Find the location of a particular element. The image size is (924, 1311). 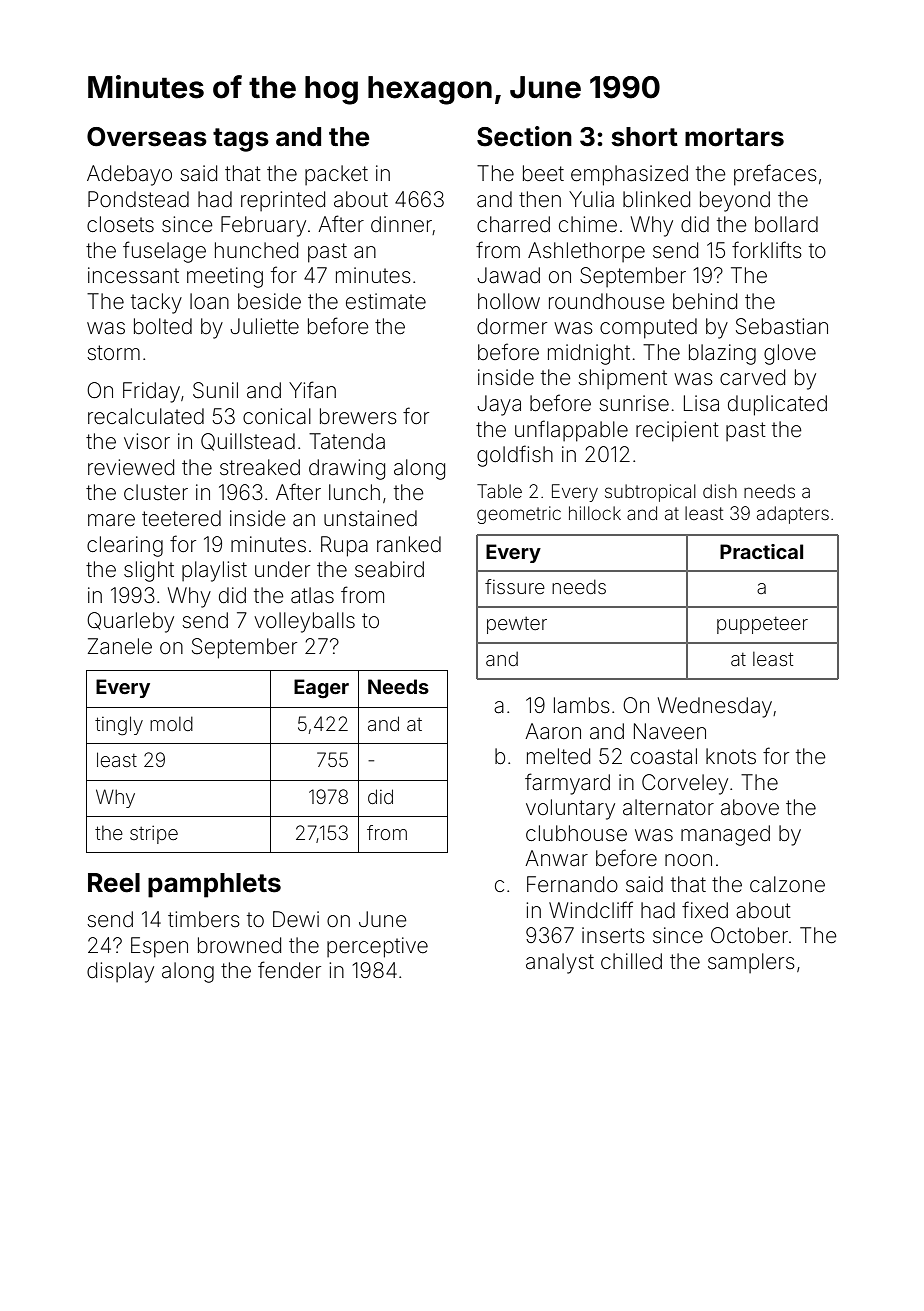

shipment is located at coordinates (623, 379).
